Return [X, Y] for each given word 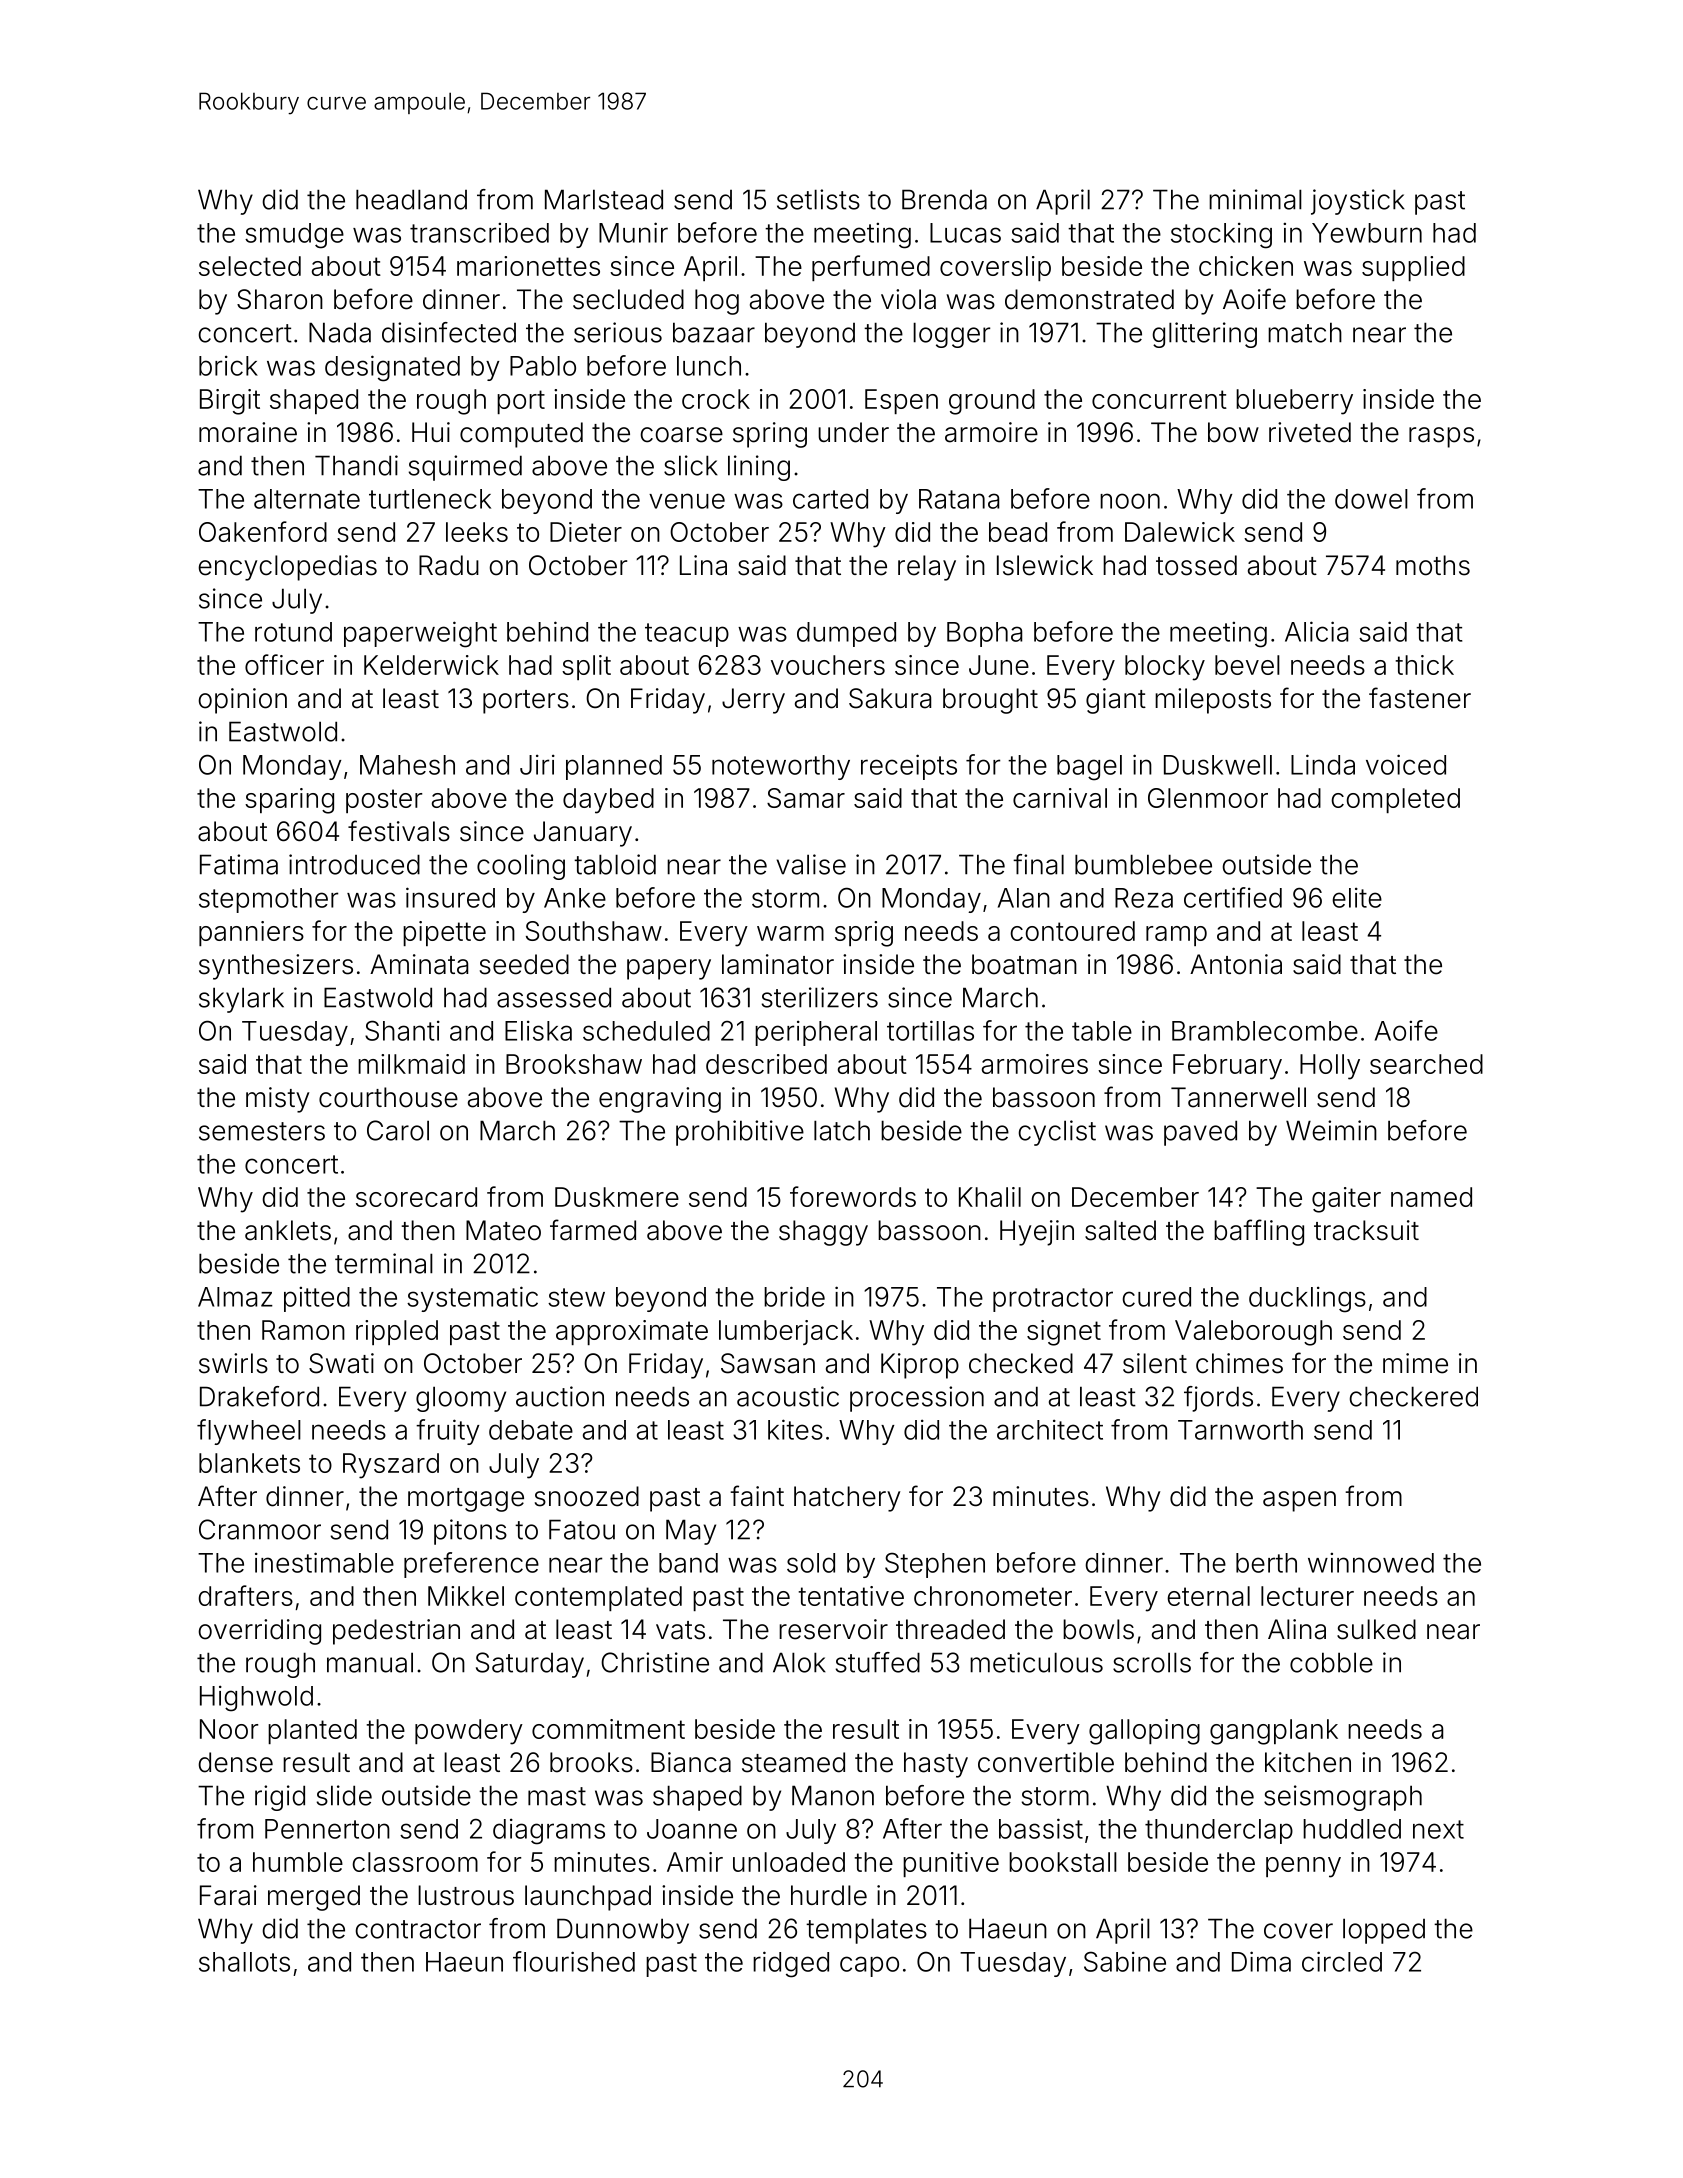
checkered [1414, 1396]
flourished [574, 1961]
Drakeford [259, 1396]
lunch [709, 366]
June [999, 665]
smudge [294, 236]
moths [1433, 565]
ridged [791, 1964]
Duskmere [617, 1197]
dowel [1371, 499]
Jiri [537, 765]
